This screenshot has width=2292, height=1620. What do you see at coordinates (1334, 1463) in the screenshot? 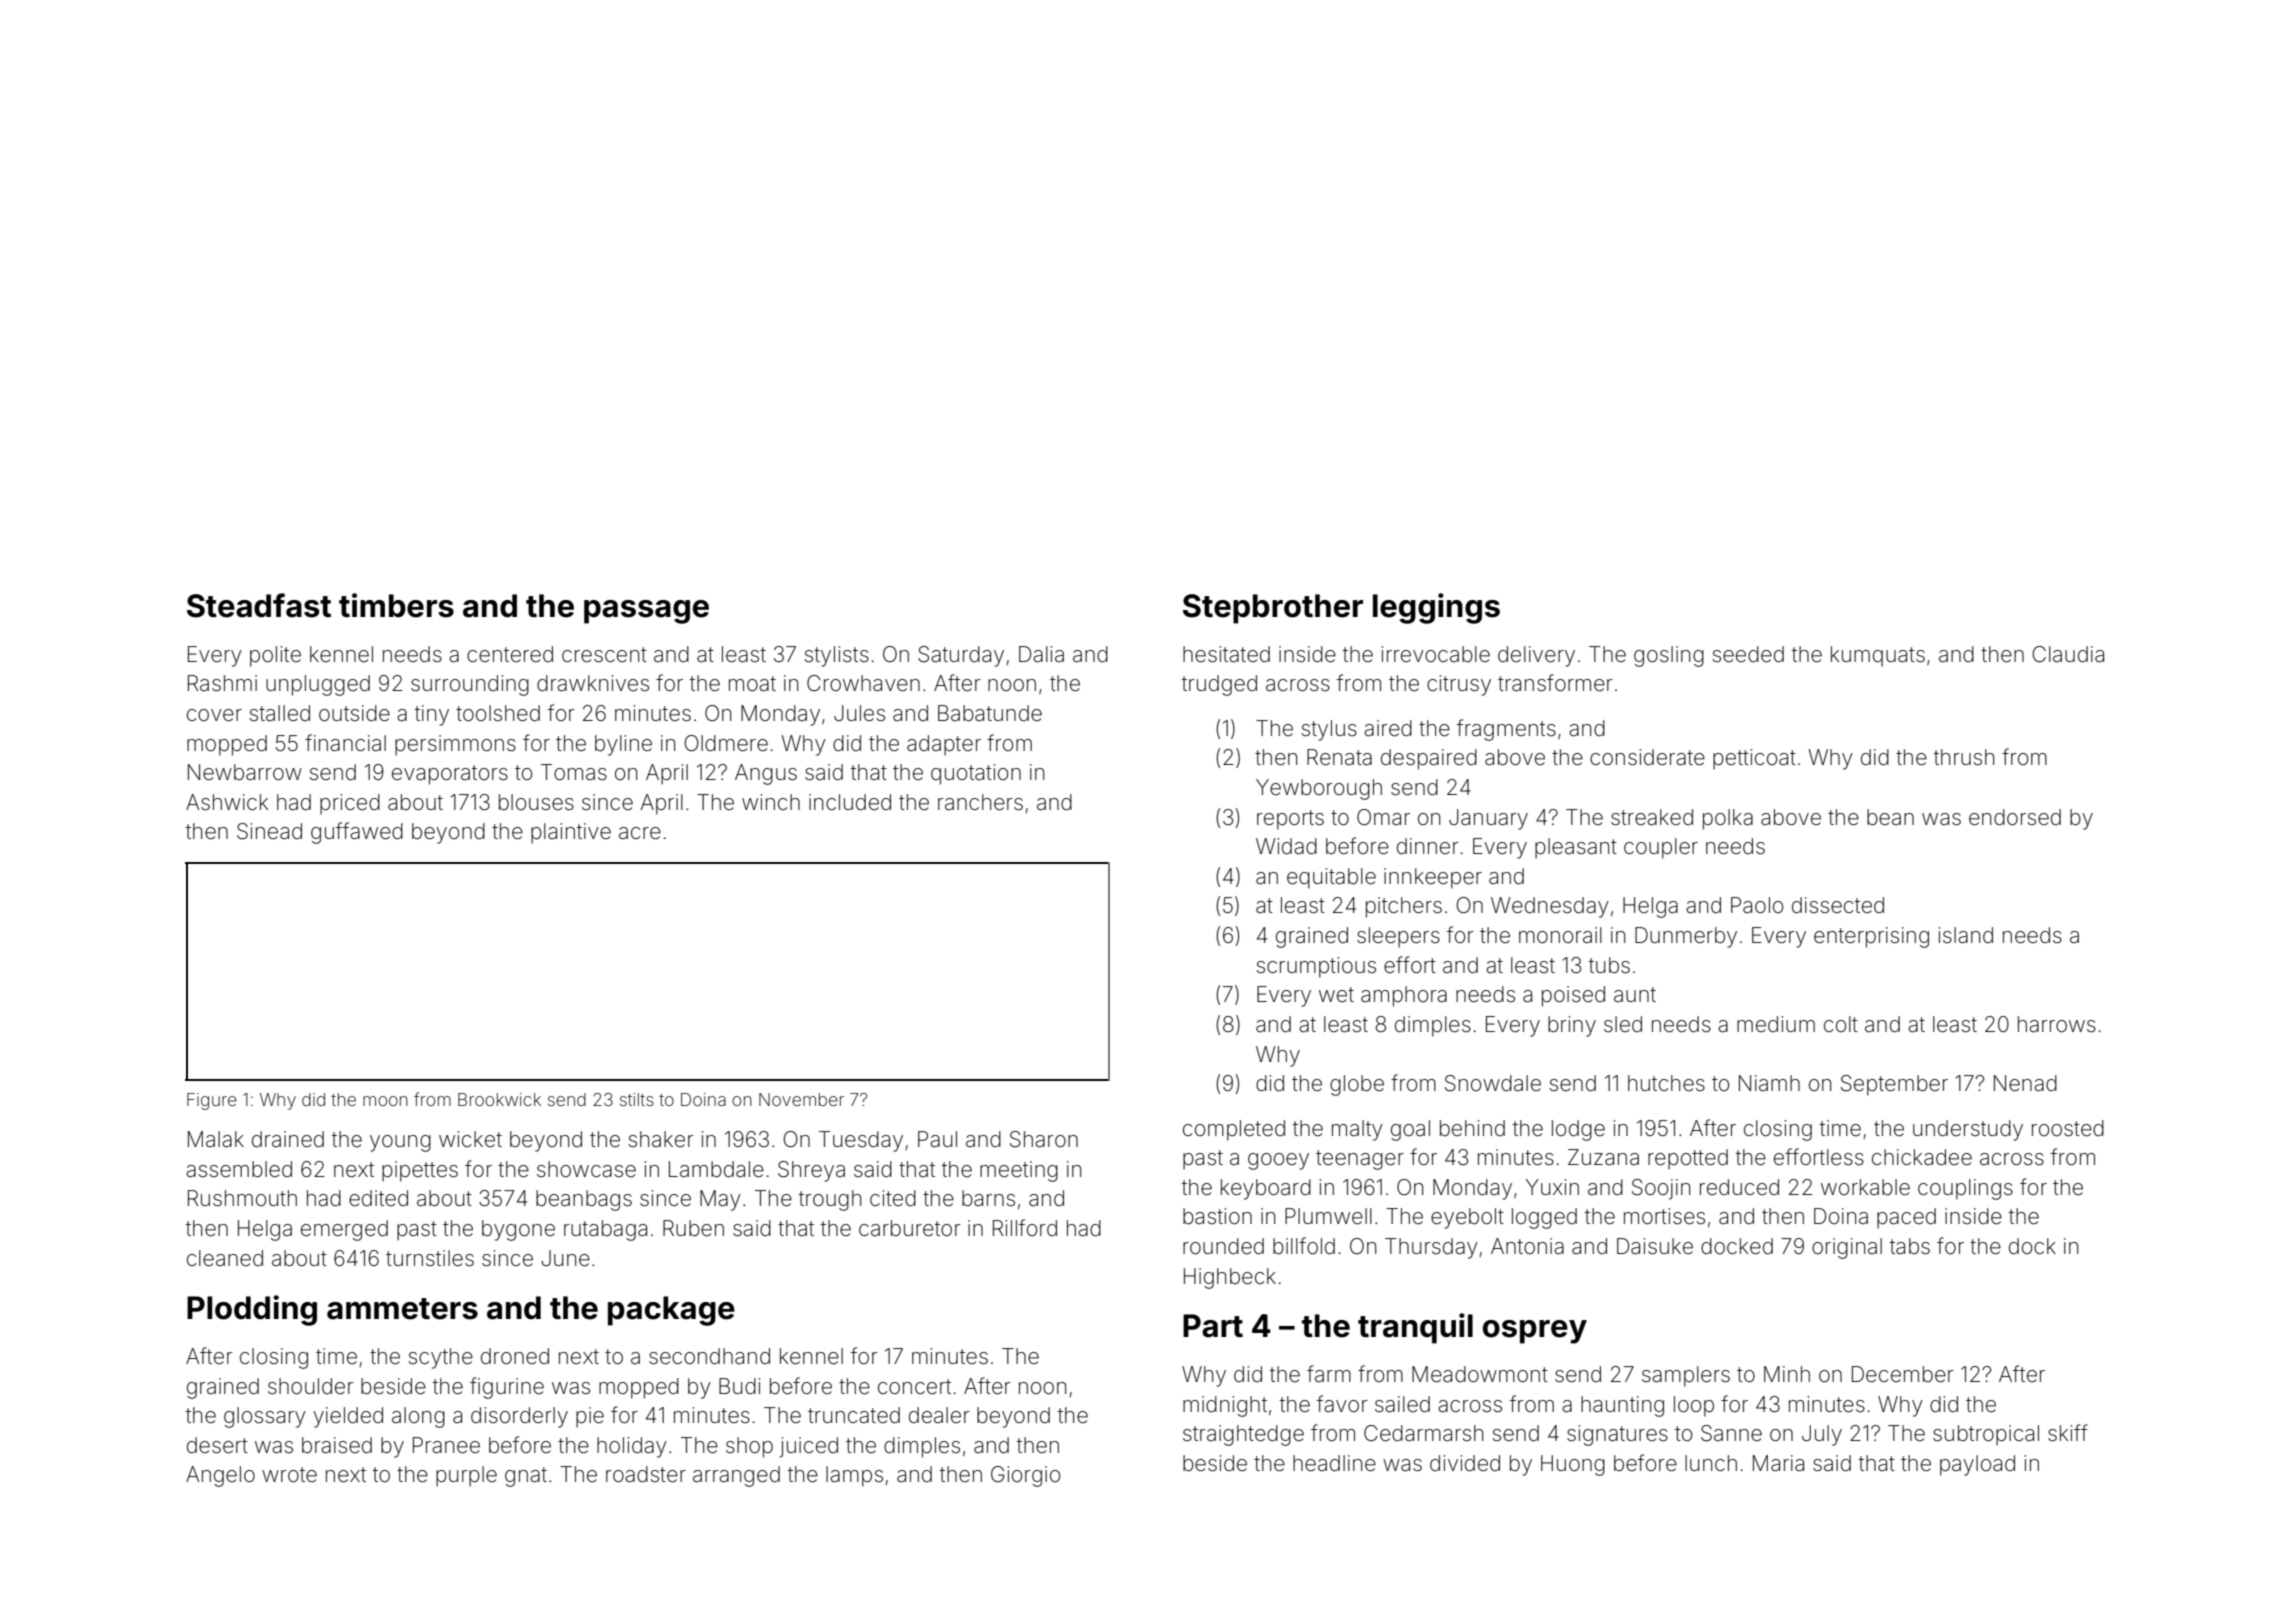
I see `headline` at bounding box center [1334, 1463].
